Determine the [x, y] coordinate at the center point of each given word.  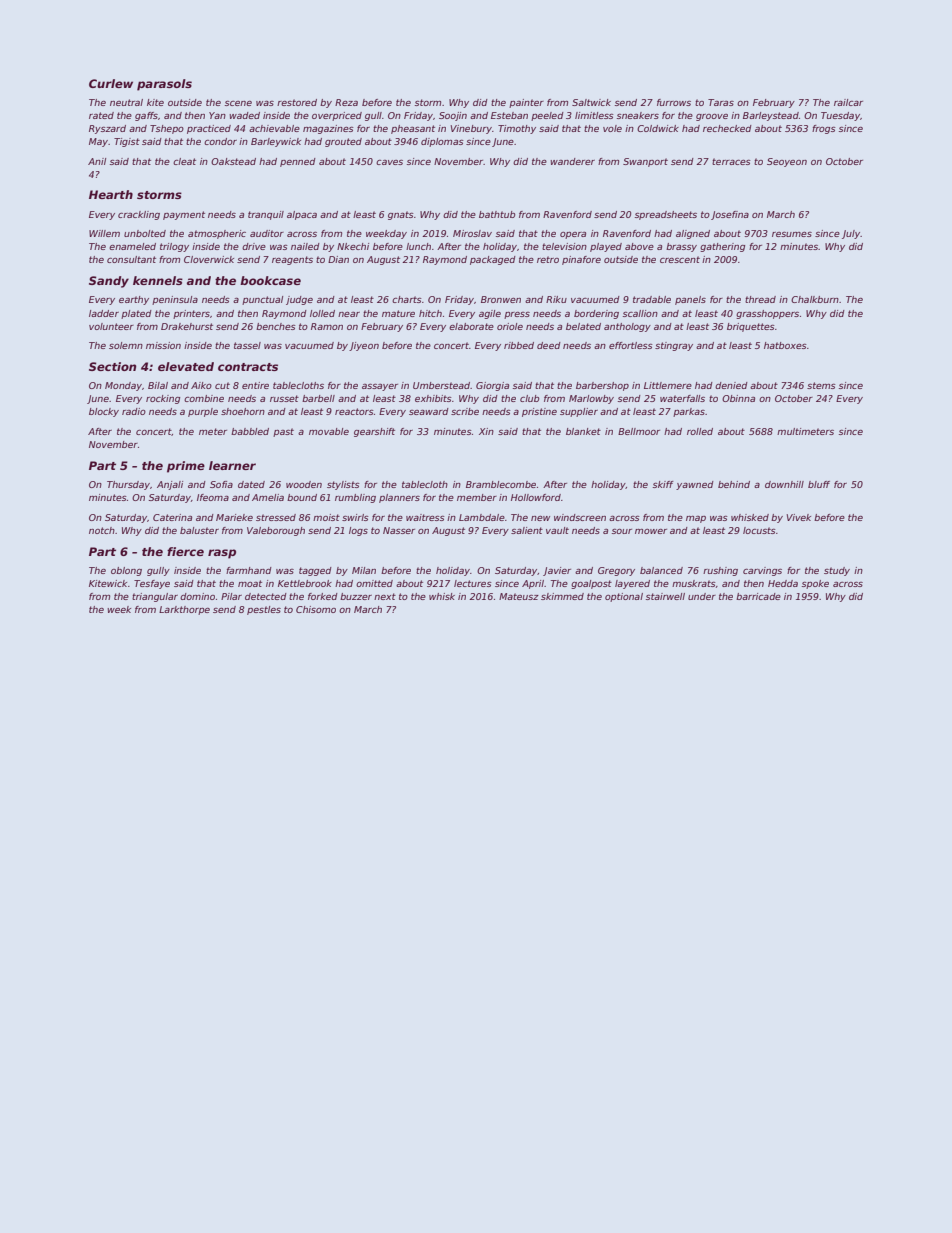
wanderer [572, 161]
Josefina [730, 215]
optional [624, 597]
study [837, 571]
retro [548, 259]
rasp [222, 554]
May [98, 142]
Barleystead [771, 116]
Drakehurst [187, 326]
